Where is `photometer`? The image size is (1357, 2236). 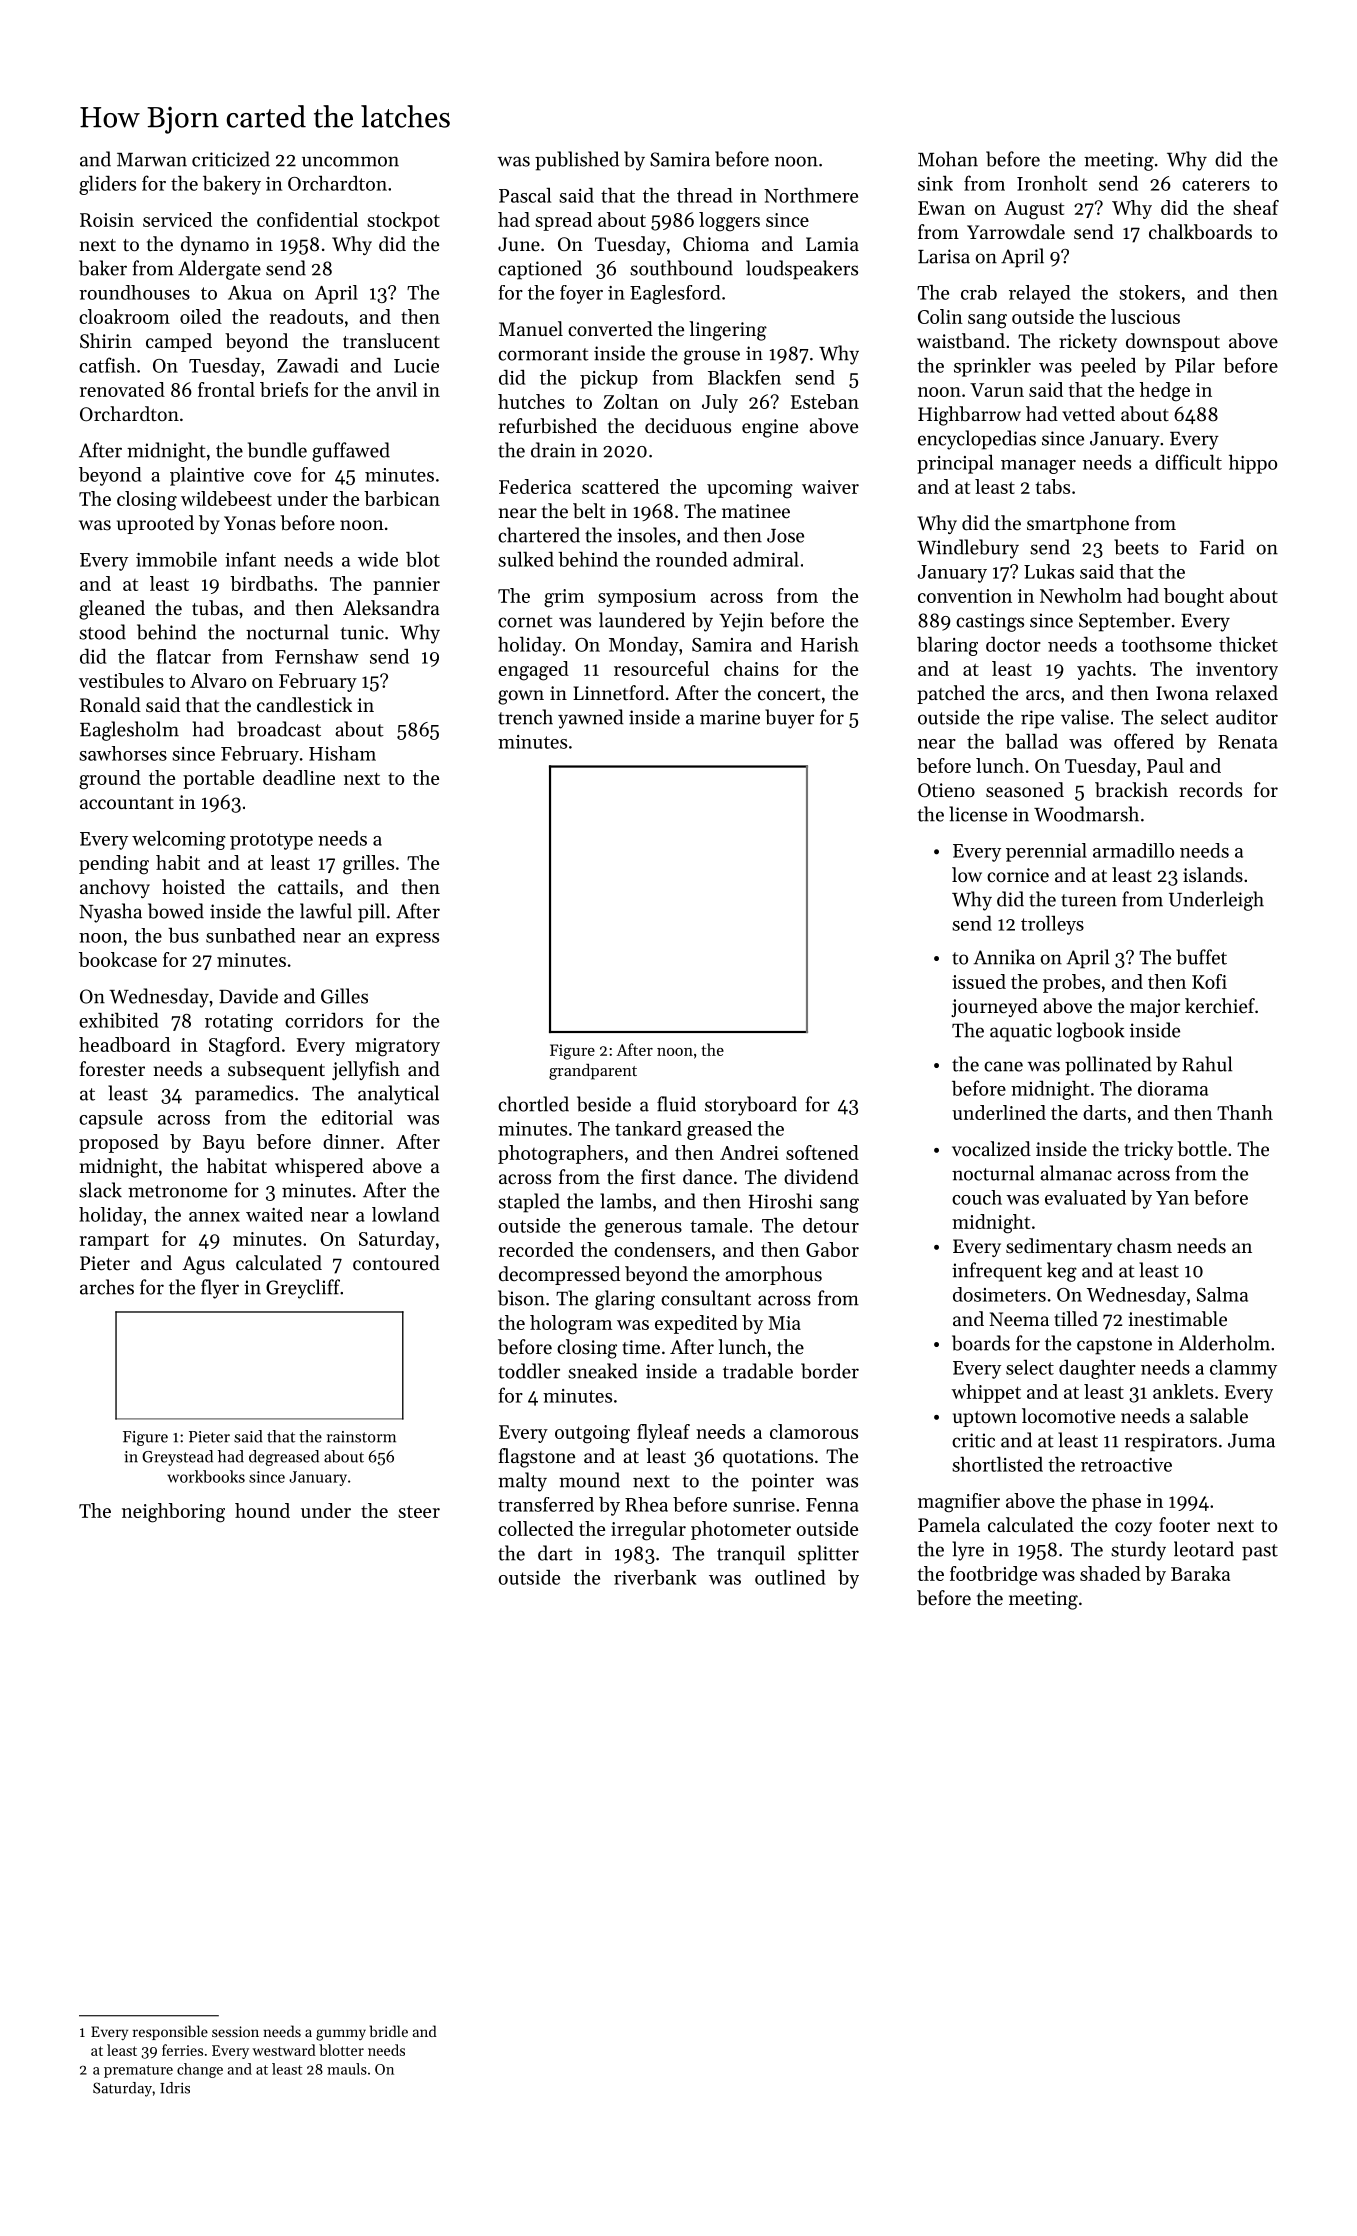 photometer is located at coordinates (741, 1530).
